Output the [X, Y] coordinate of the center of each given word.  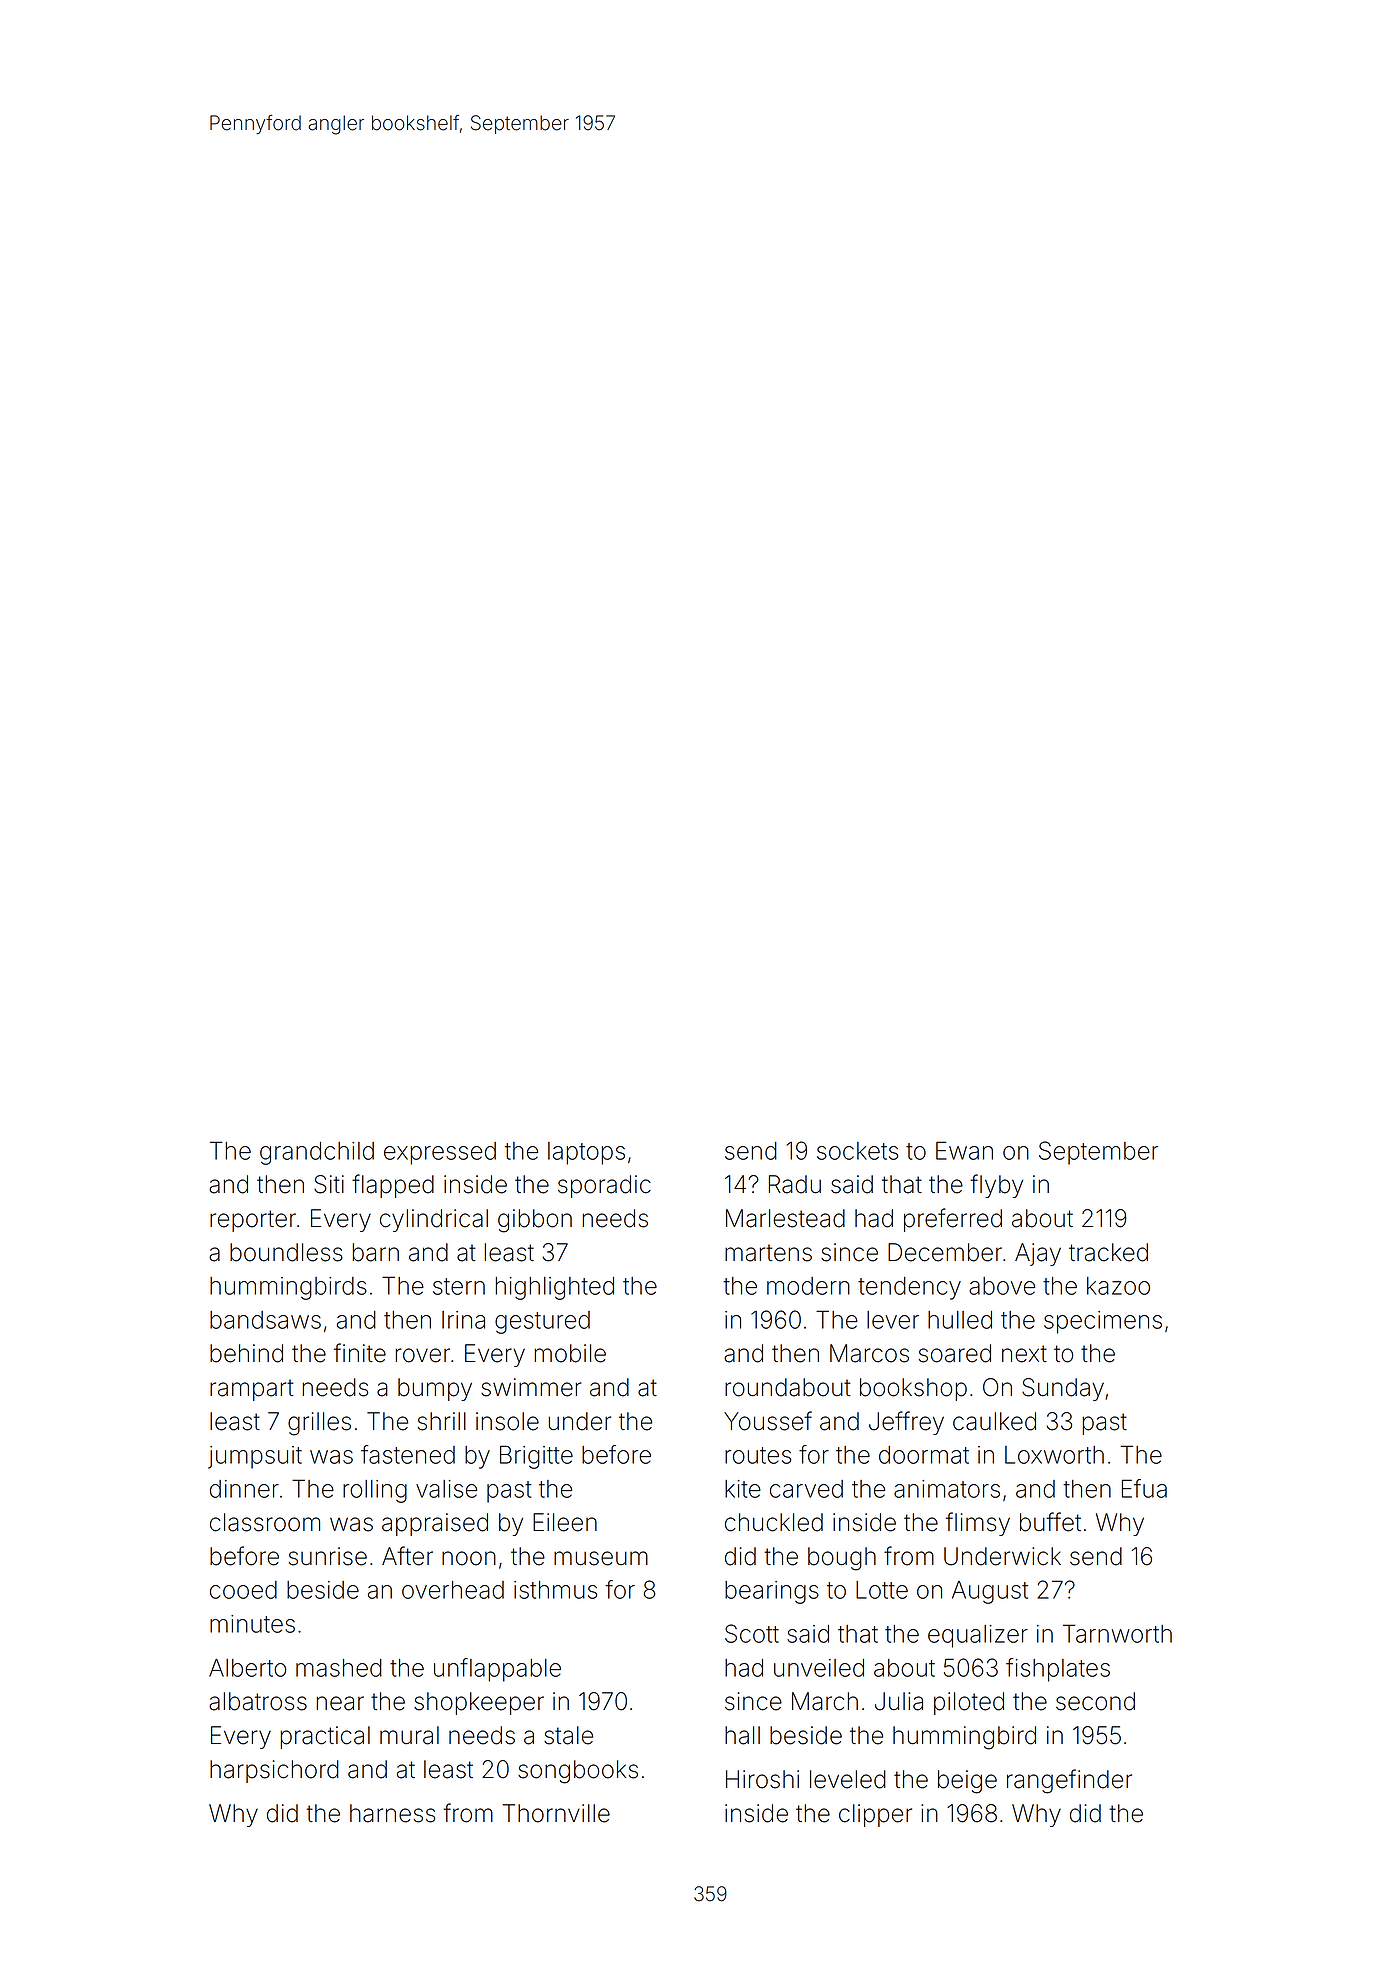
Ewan [964, 1150]
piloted [969, 1703]
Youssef [768, 1421]
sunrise [328, 1556]
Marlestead [785, 1218]
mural [409, 1735]
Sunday [1063, 1389]
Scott [752, 1633]
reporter [253, 1221]
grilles [319, 1424]
